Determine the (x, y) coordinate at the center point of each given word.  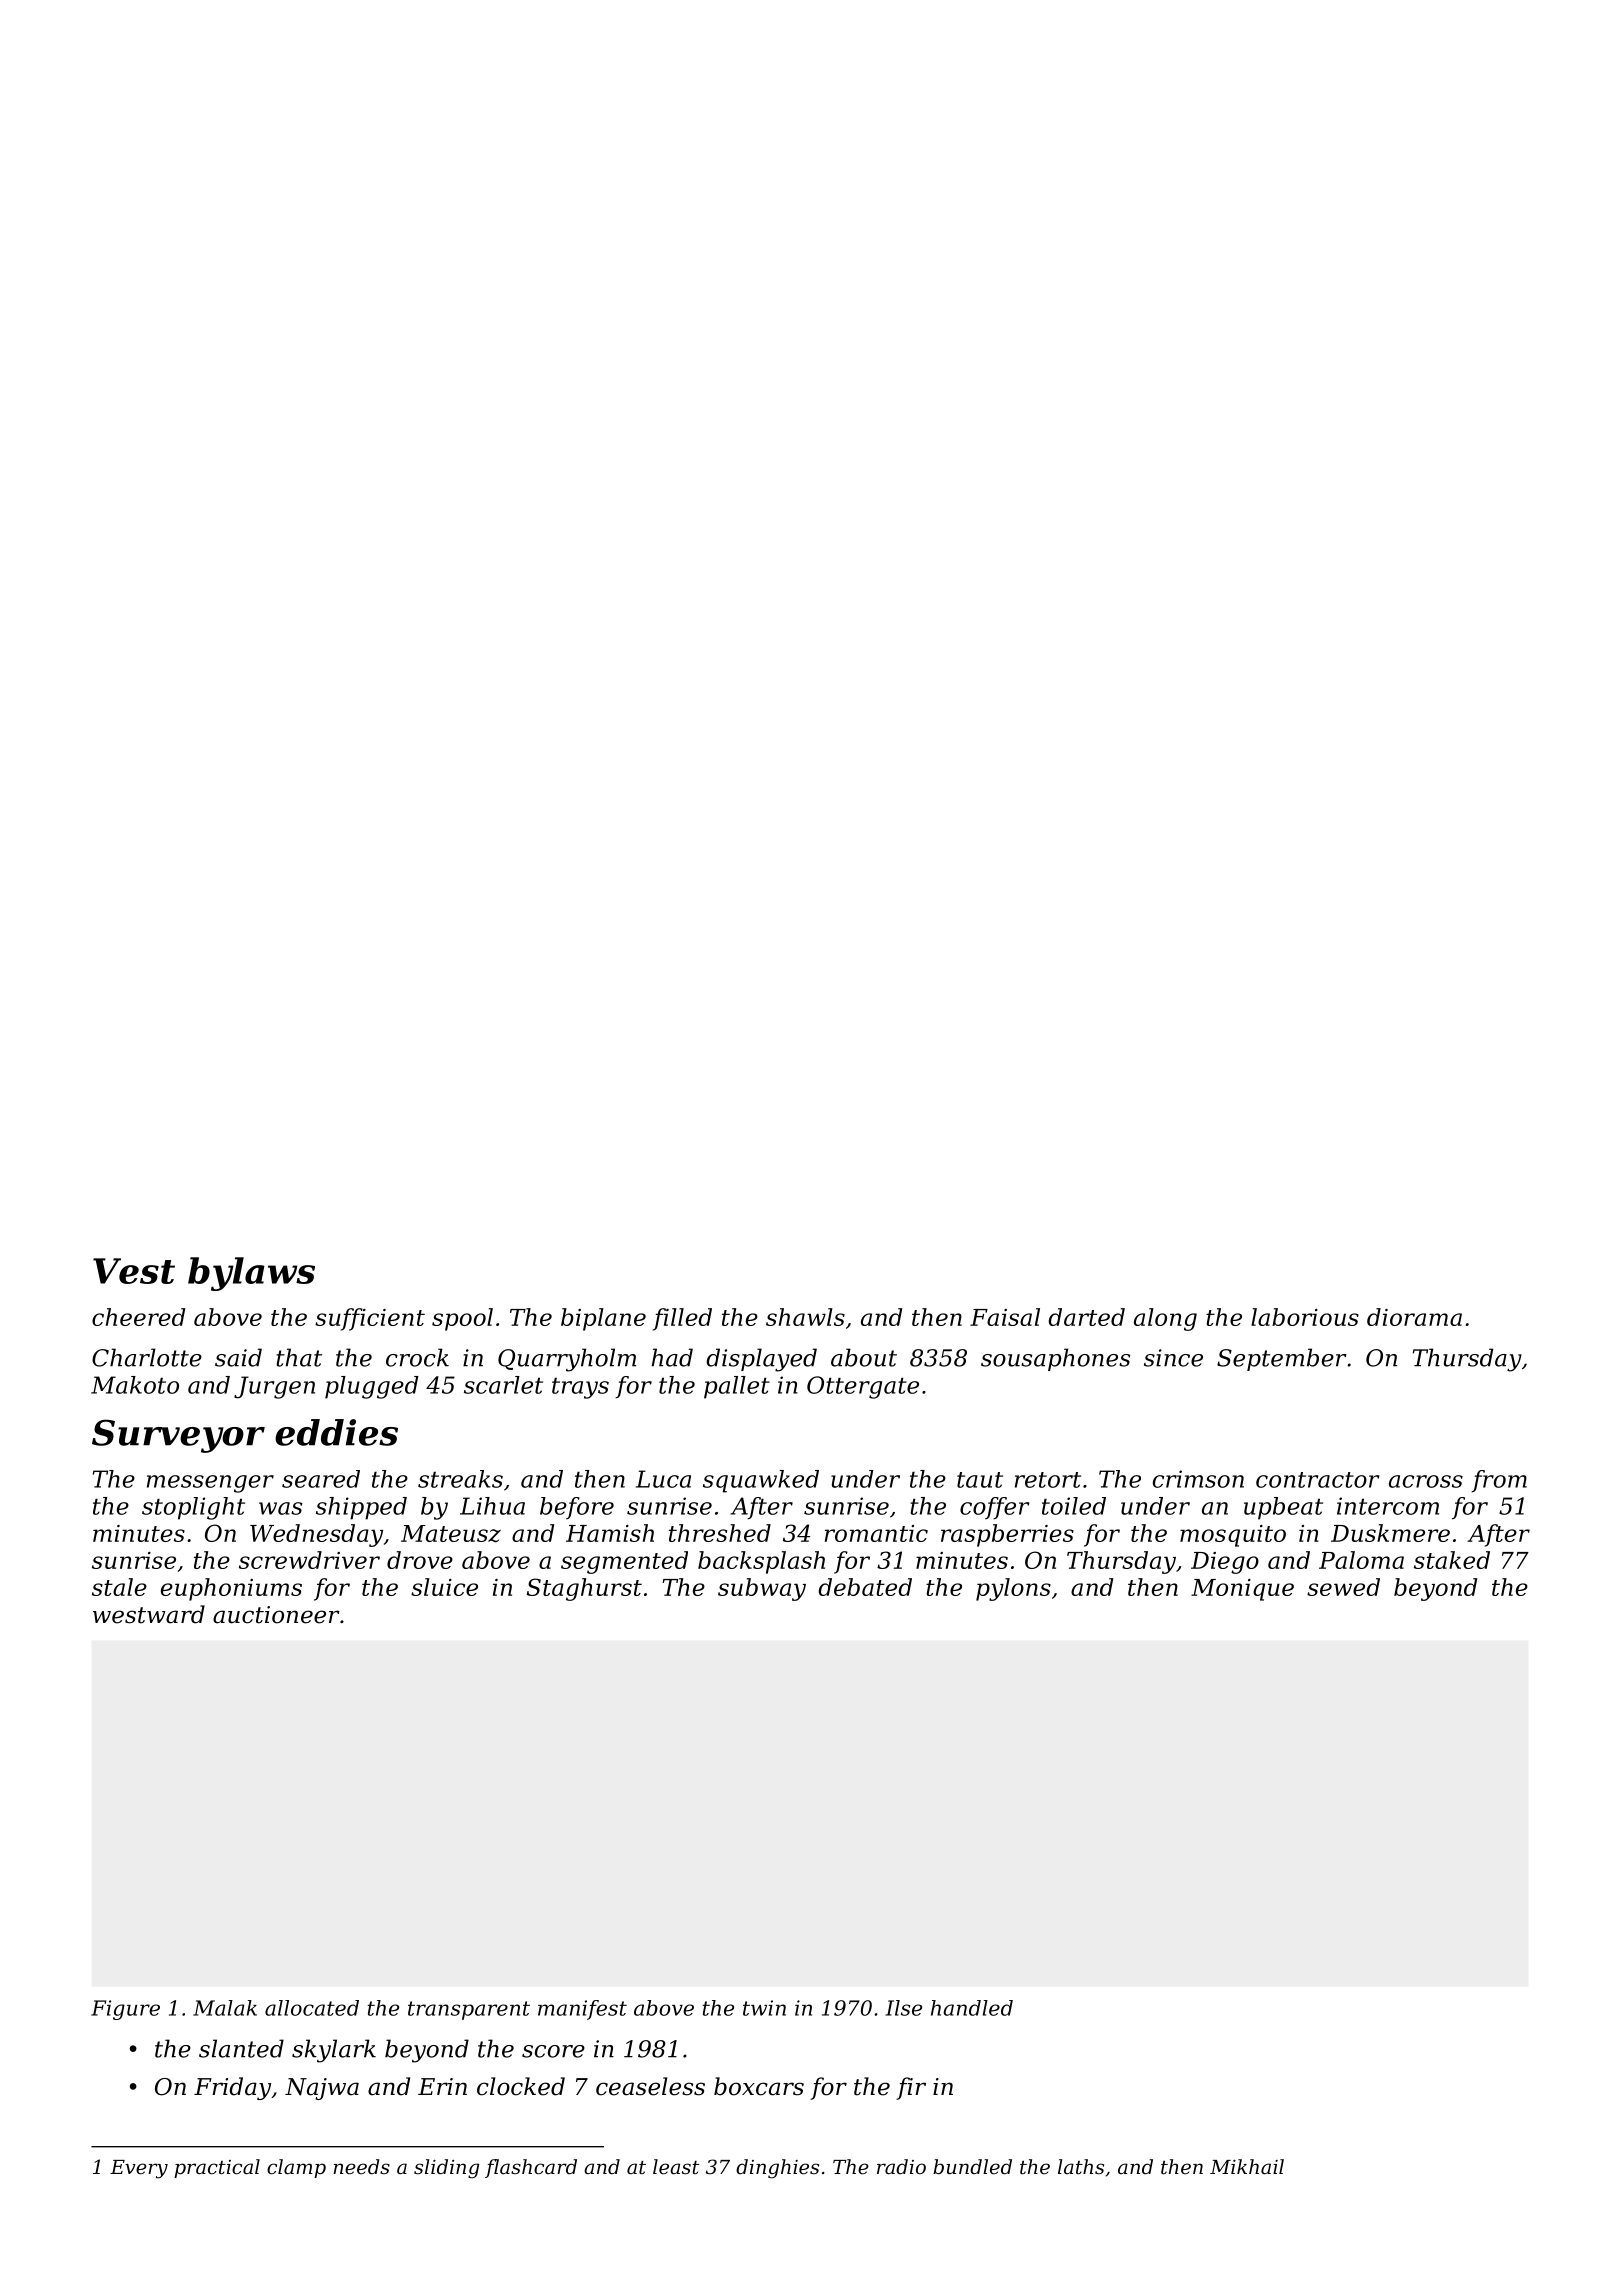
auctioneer (276, 1615)
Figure (125, 2010)
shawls (805, 1317)
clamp (296, 2168)
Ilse (903, 2008)
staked (1452, 1560)
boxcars (759, 2086)
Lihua (492, 1506)
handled (972, 2008)
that (299, 1357)
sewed (1343, 1587)
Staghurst (584, 1589)
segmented (624, 1562)
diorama (1414, 1317)
